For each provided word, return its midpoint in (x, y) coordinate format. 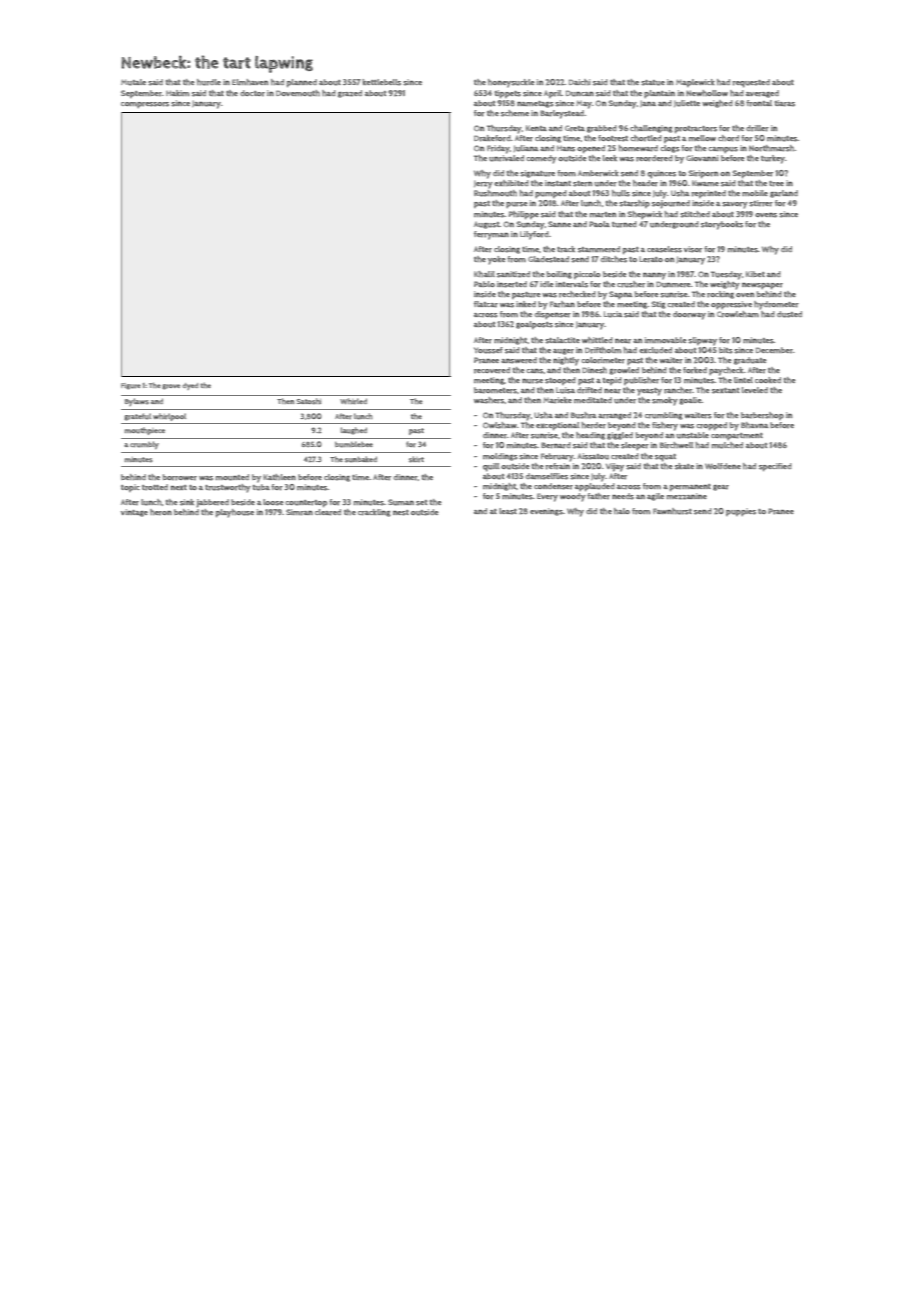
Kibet (755, 274)
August (487, 225)
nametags (535, 104)
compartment (737, 436)
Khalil (484, 274)
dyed (190, 386)
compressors (145, 105)
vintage (134, 513)
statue (653, 83)
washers (489, 400)
